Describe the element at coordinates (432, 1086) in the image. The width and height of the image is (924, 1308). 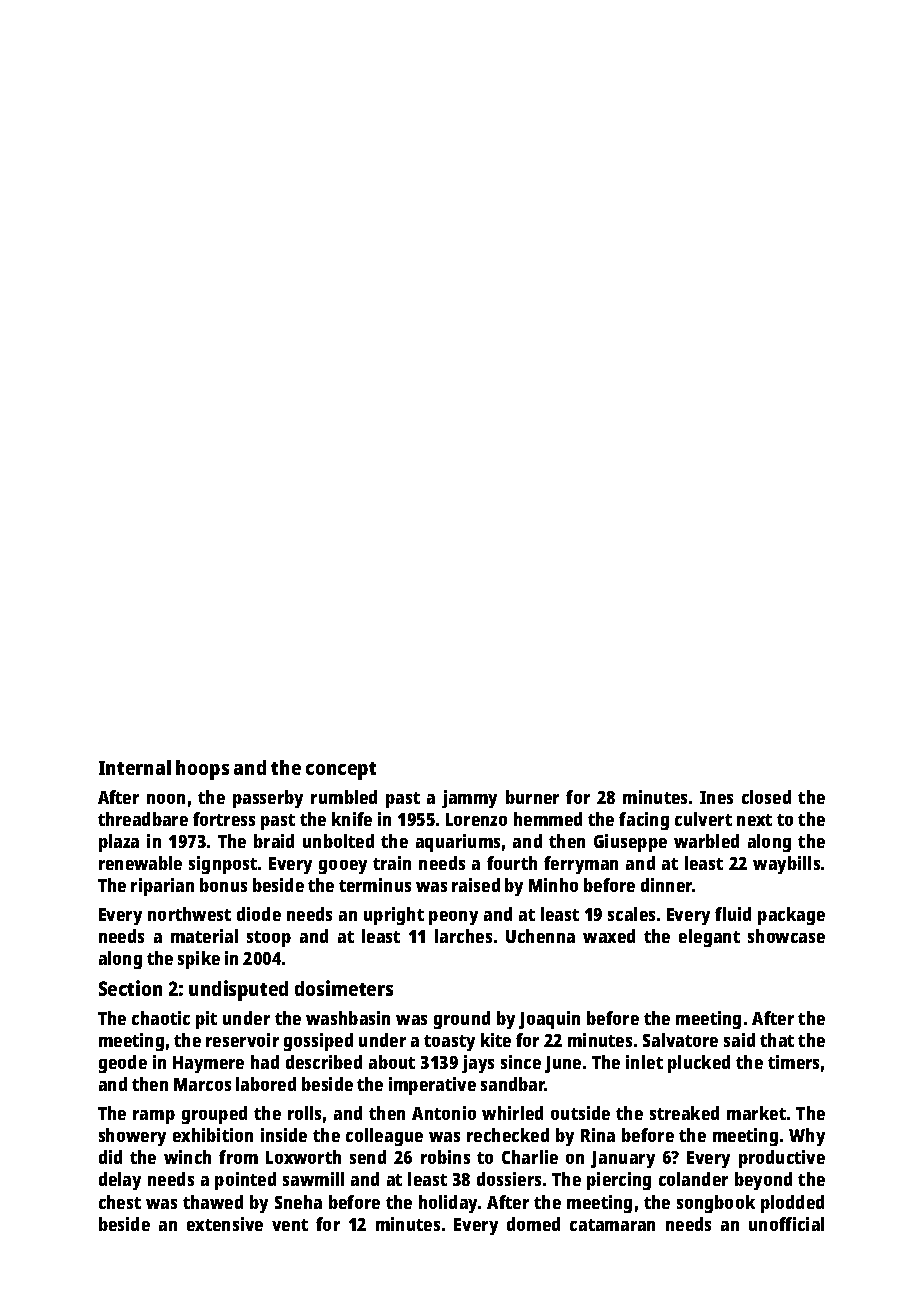
I see `imperative` at that location.
